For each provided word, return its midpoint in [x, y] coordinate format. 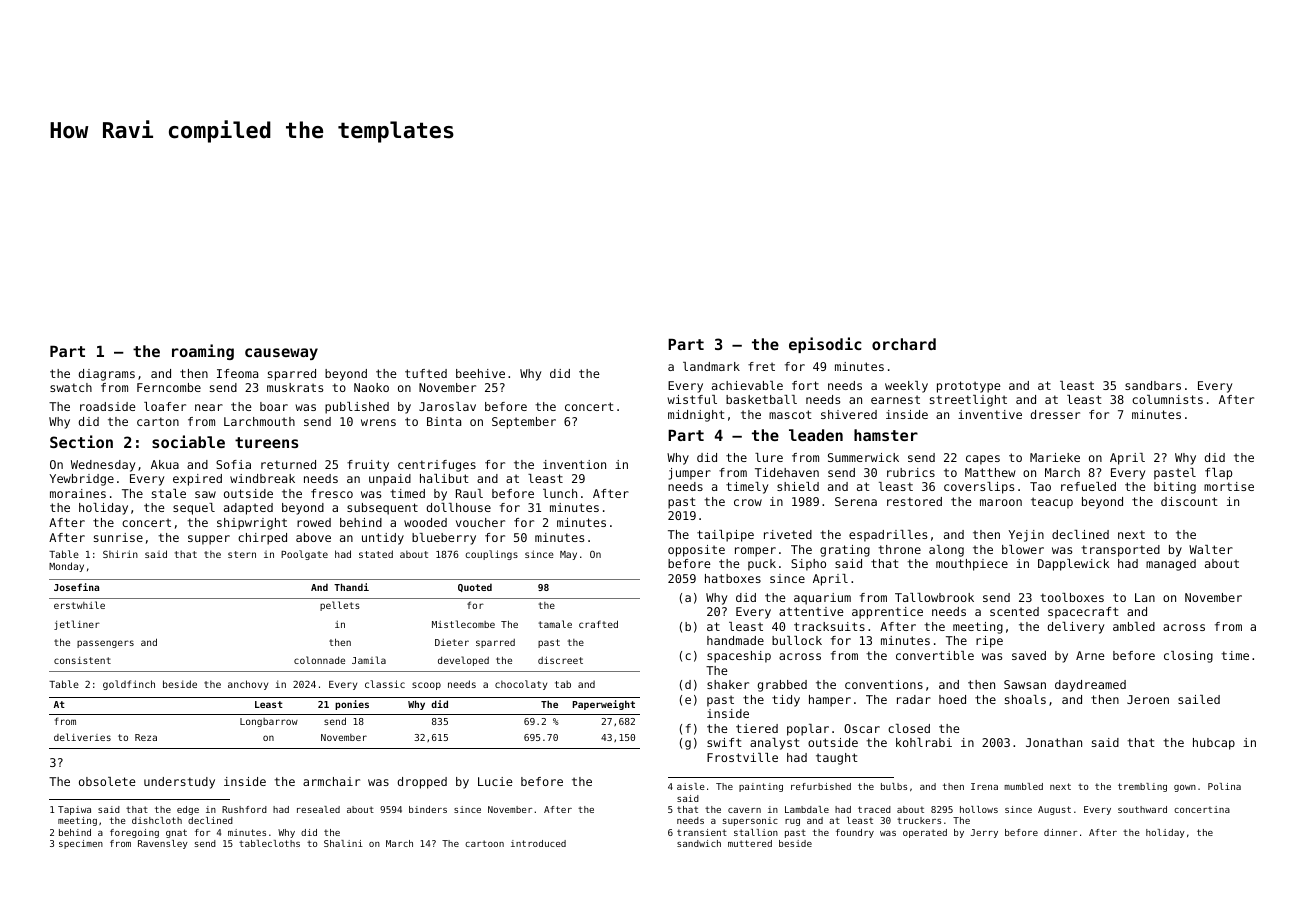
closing [1188, 657]
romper [755, 552]
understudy [179, 783]
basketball [761, 399]
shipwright [252, 524]
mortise [1229, 486]
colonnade [319, 660]
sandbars [1153, 385]
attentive [811, 611]
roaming [203, 352]
